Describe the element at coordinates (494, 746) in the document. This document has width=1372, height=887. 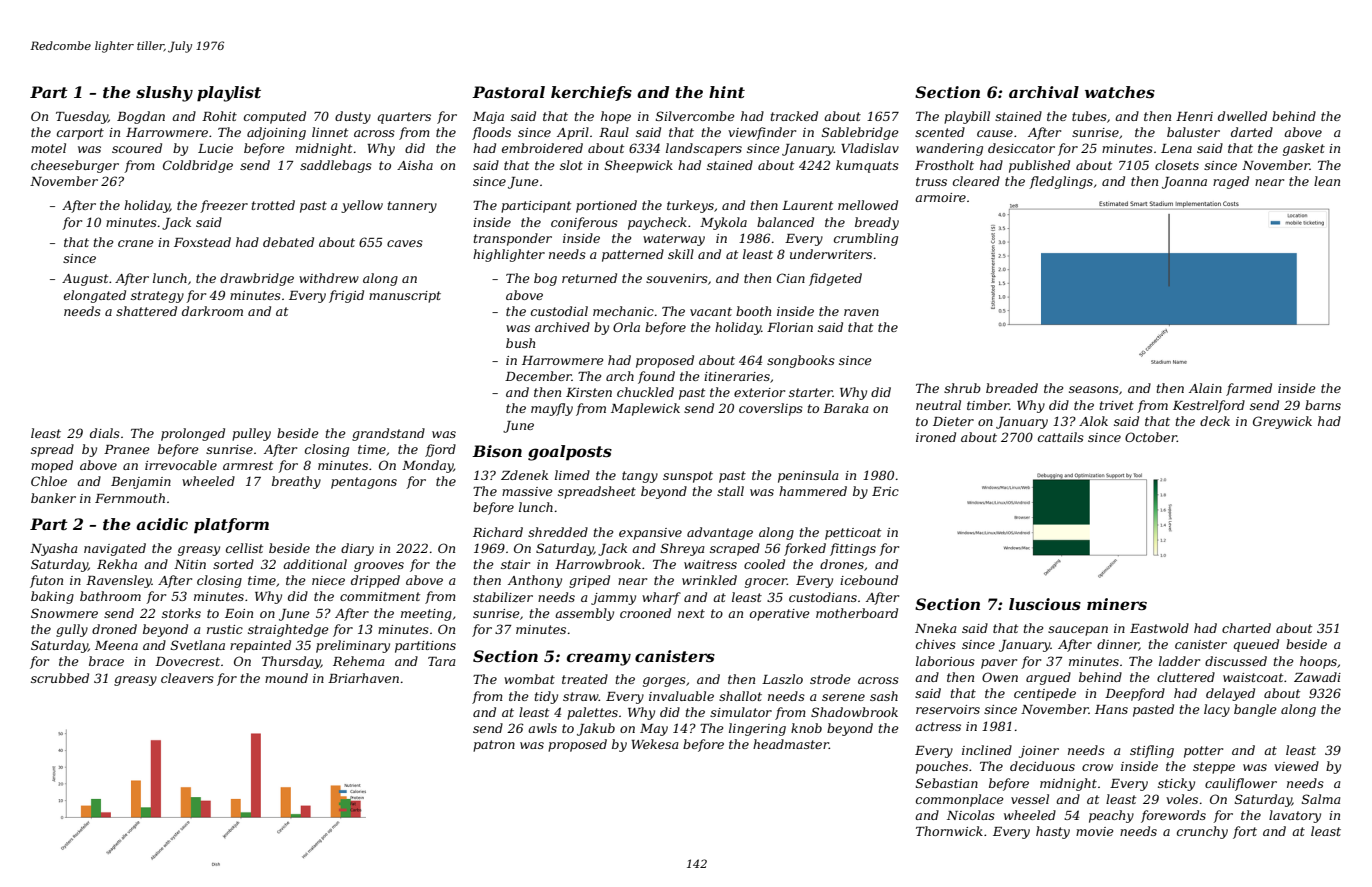
I see `patron` at that location.
